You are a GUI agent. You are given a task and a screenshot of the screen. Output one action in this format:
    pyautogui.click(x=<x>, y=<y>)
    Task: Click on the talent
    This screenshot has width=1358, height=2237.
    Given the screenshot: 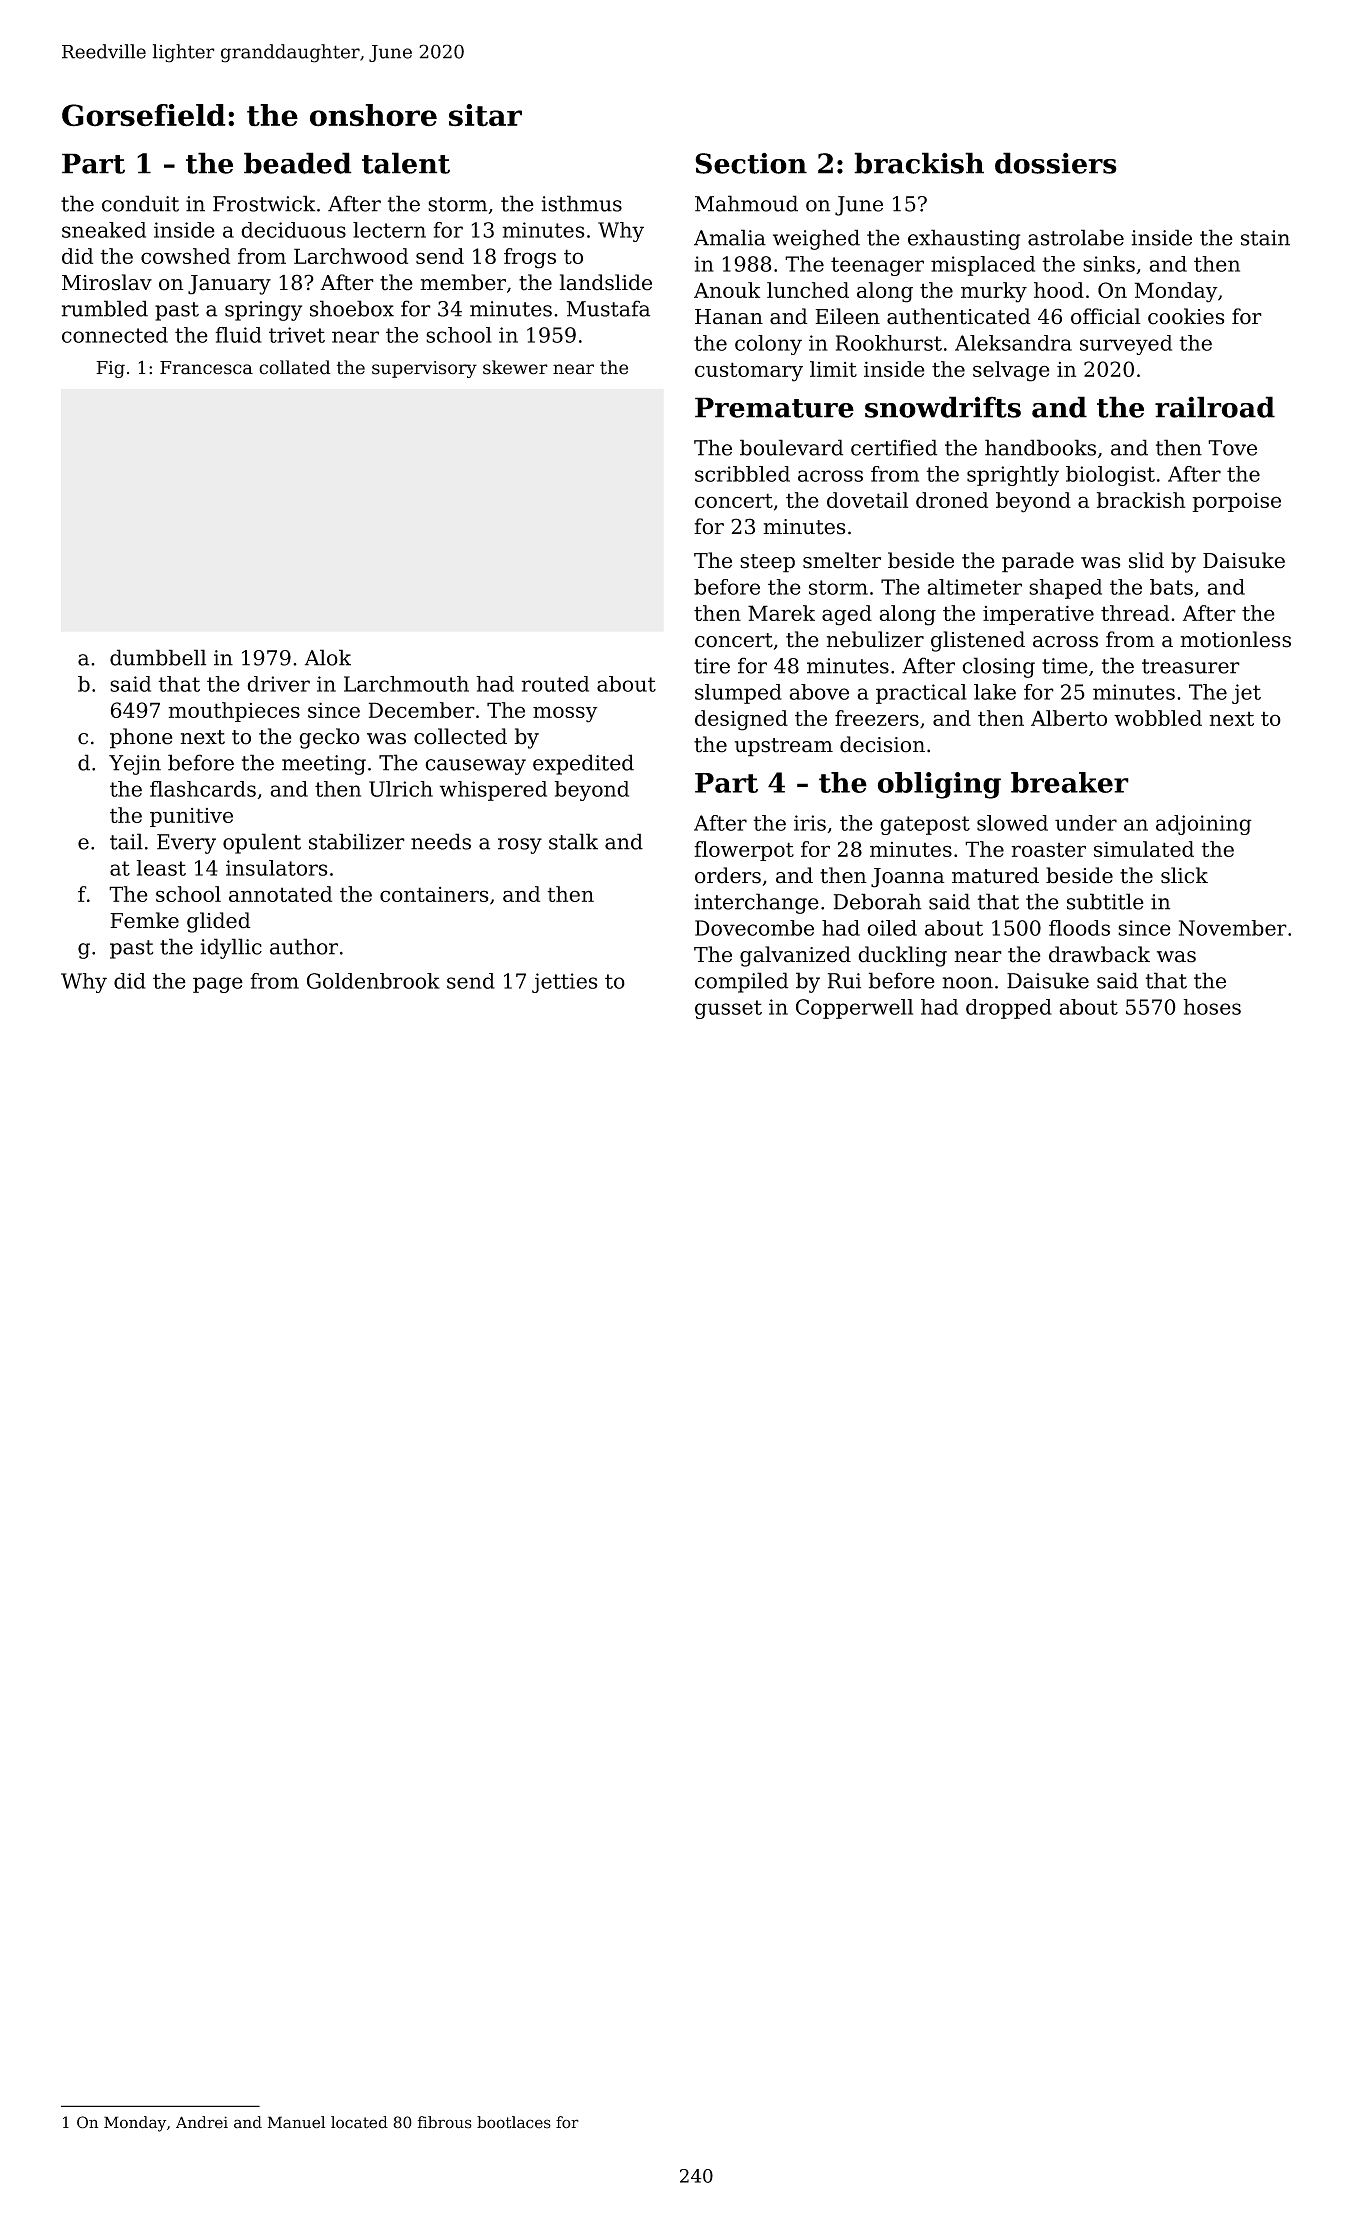 What is the action you would take?
    pyautogui.click(x=406, y=163)
